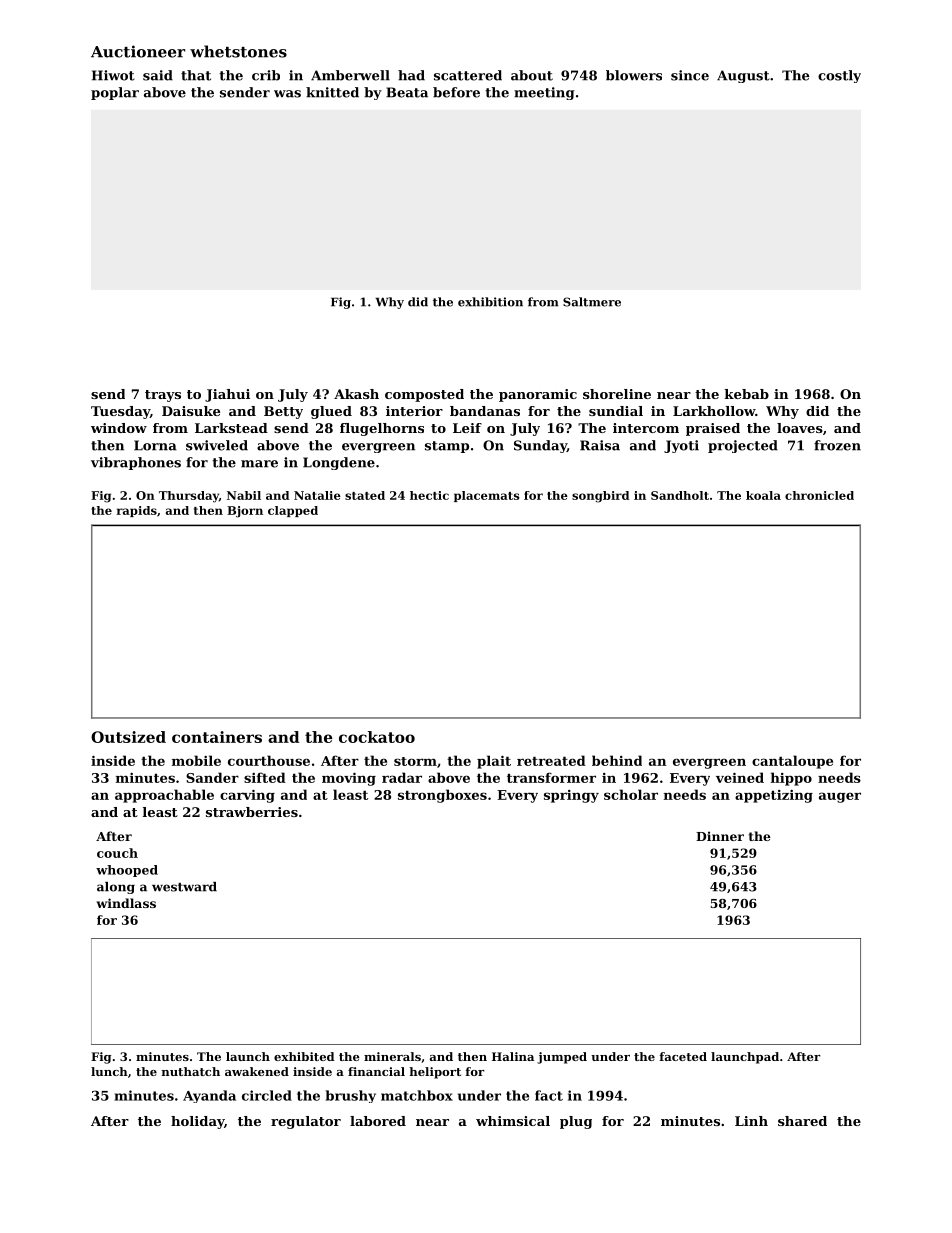 This image has width=952, height=1233. Describe the element at coordinates (163, 396) in the image. I see `trays` at that location.
